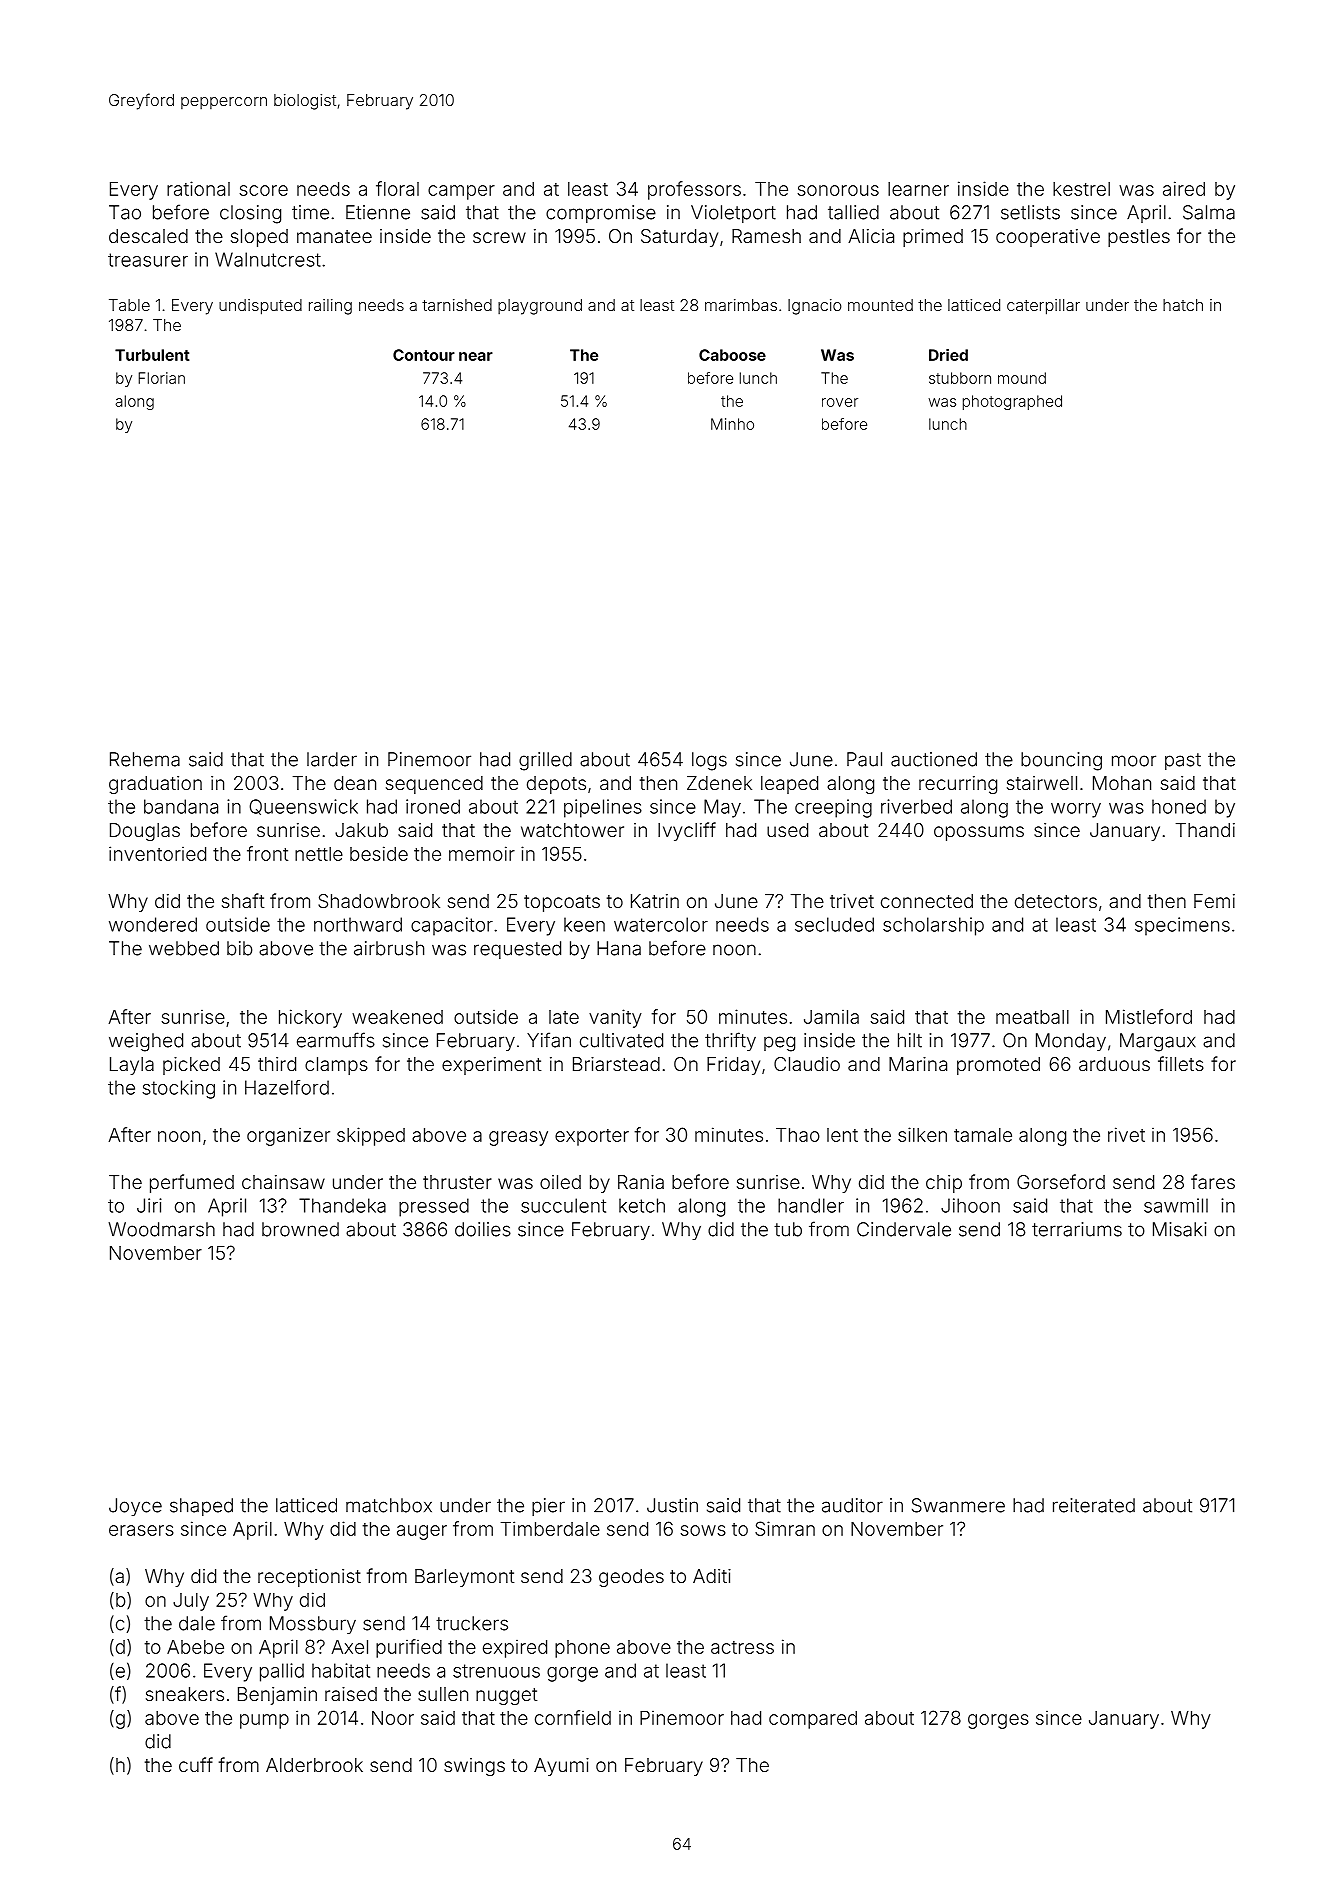 The width and height of the image is (1344, 1901). I want to click on pier, so click(548, 1507).
